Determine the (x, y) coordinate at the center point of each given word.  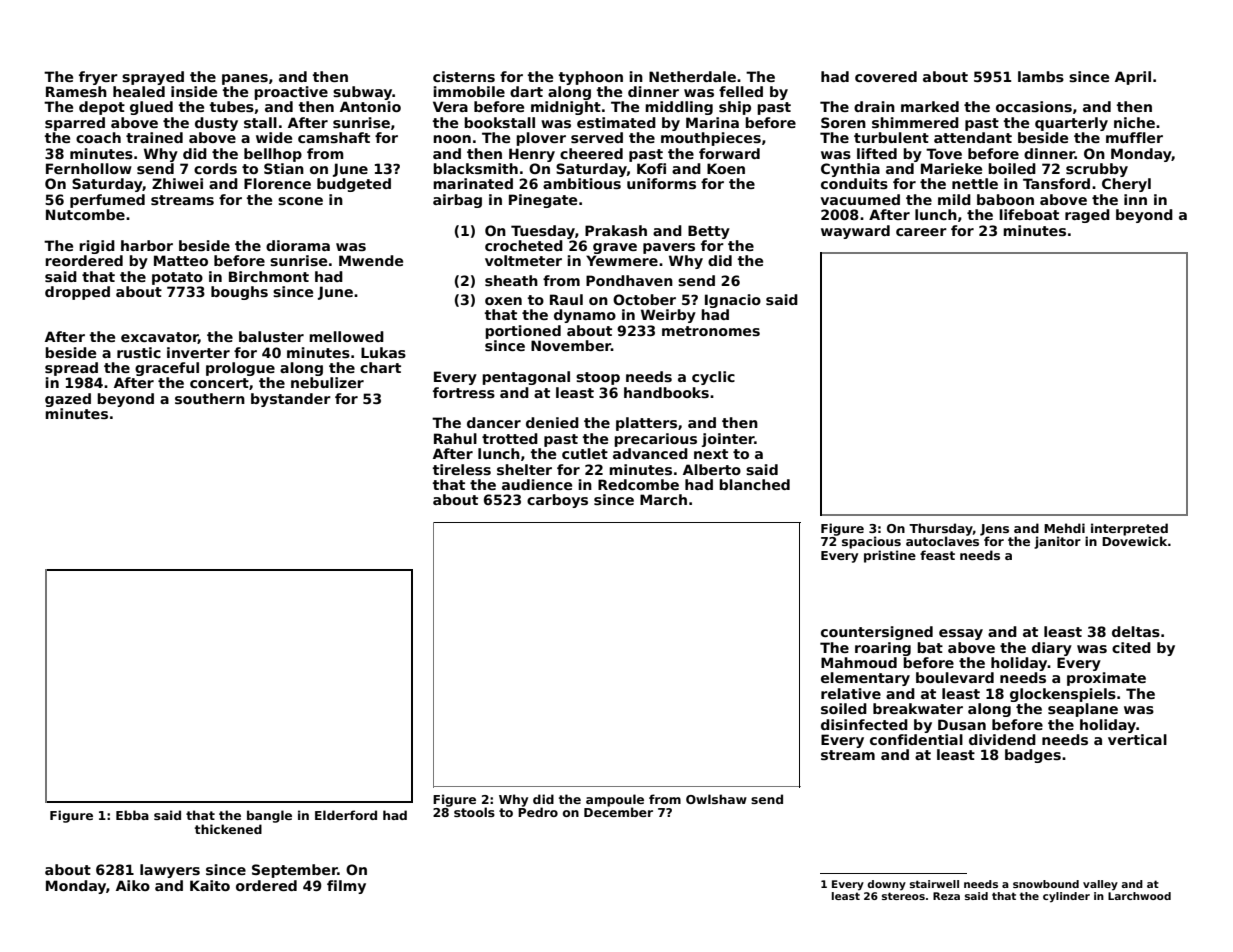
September (295, 871)
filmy (346, 887)
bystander (291, 400)
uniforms (661, 183)
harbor (147, 245)
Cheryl (1126, 185)
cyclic (713, 378)
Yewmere (622, 260)
